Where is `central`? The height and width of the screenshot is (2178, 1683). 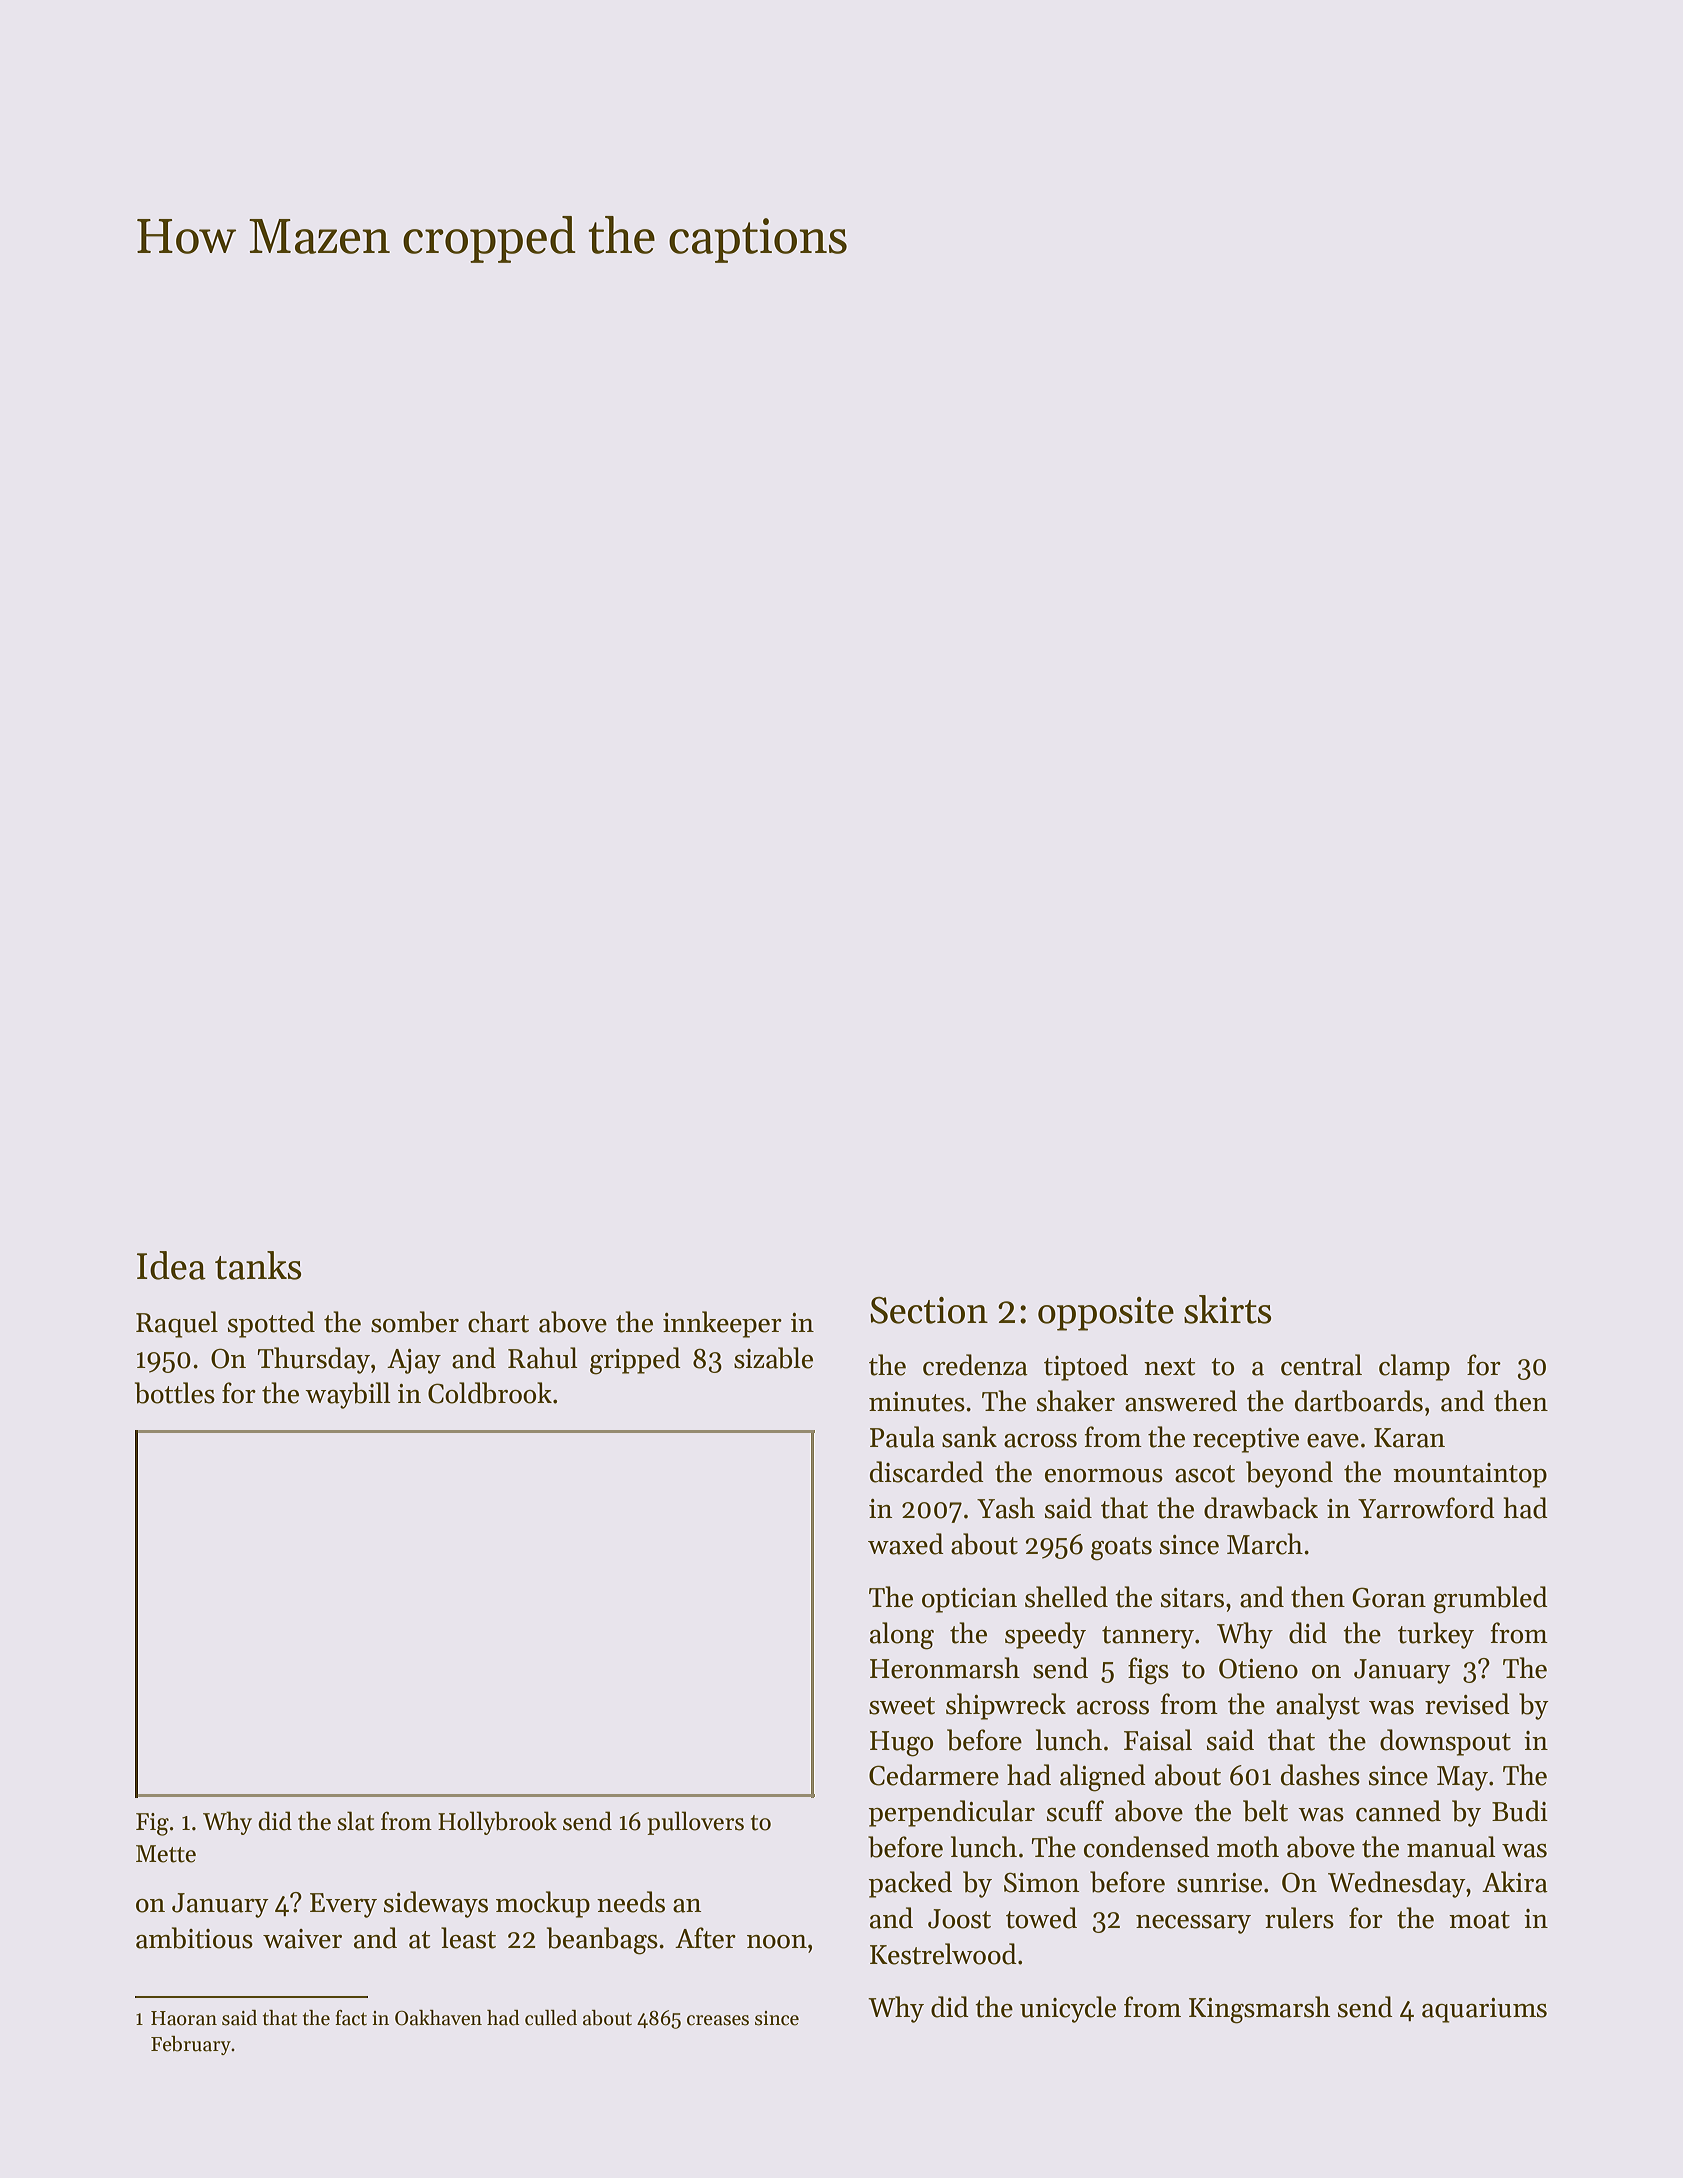
central is located at coordinates (1321, 1365).
